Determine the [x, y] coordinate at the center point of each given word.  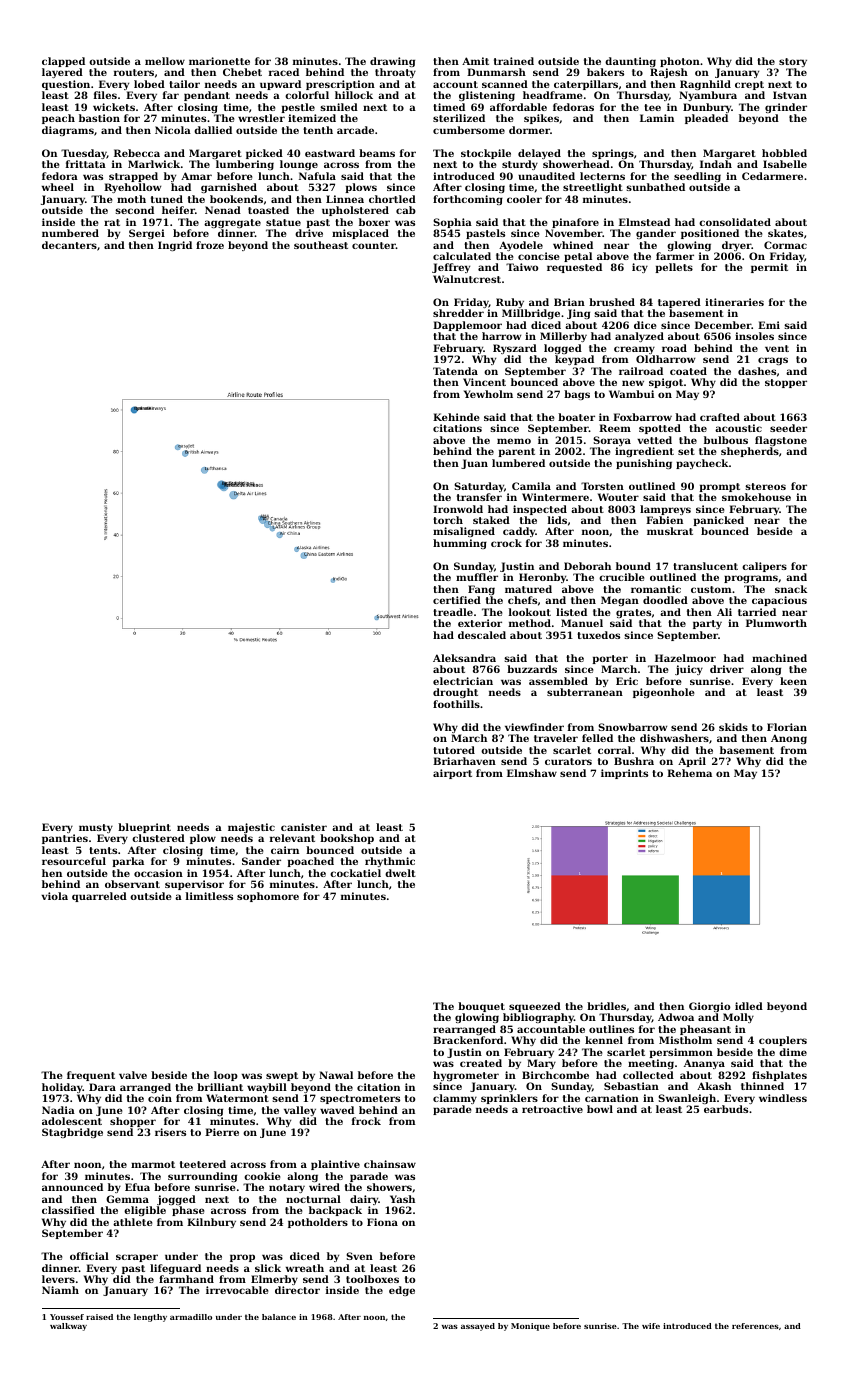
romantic [656, 589]
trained [514, 61]
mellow [165, 61]
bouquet [481, 1007]
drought [455, 693]
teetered [203, 1164]
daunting [630, 62]
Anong [789, 739]
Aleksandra [464, 658]
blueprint [144, 828]
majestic [251, 828]
